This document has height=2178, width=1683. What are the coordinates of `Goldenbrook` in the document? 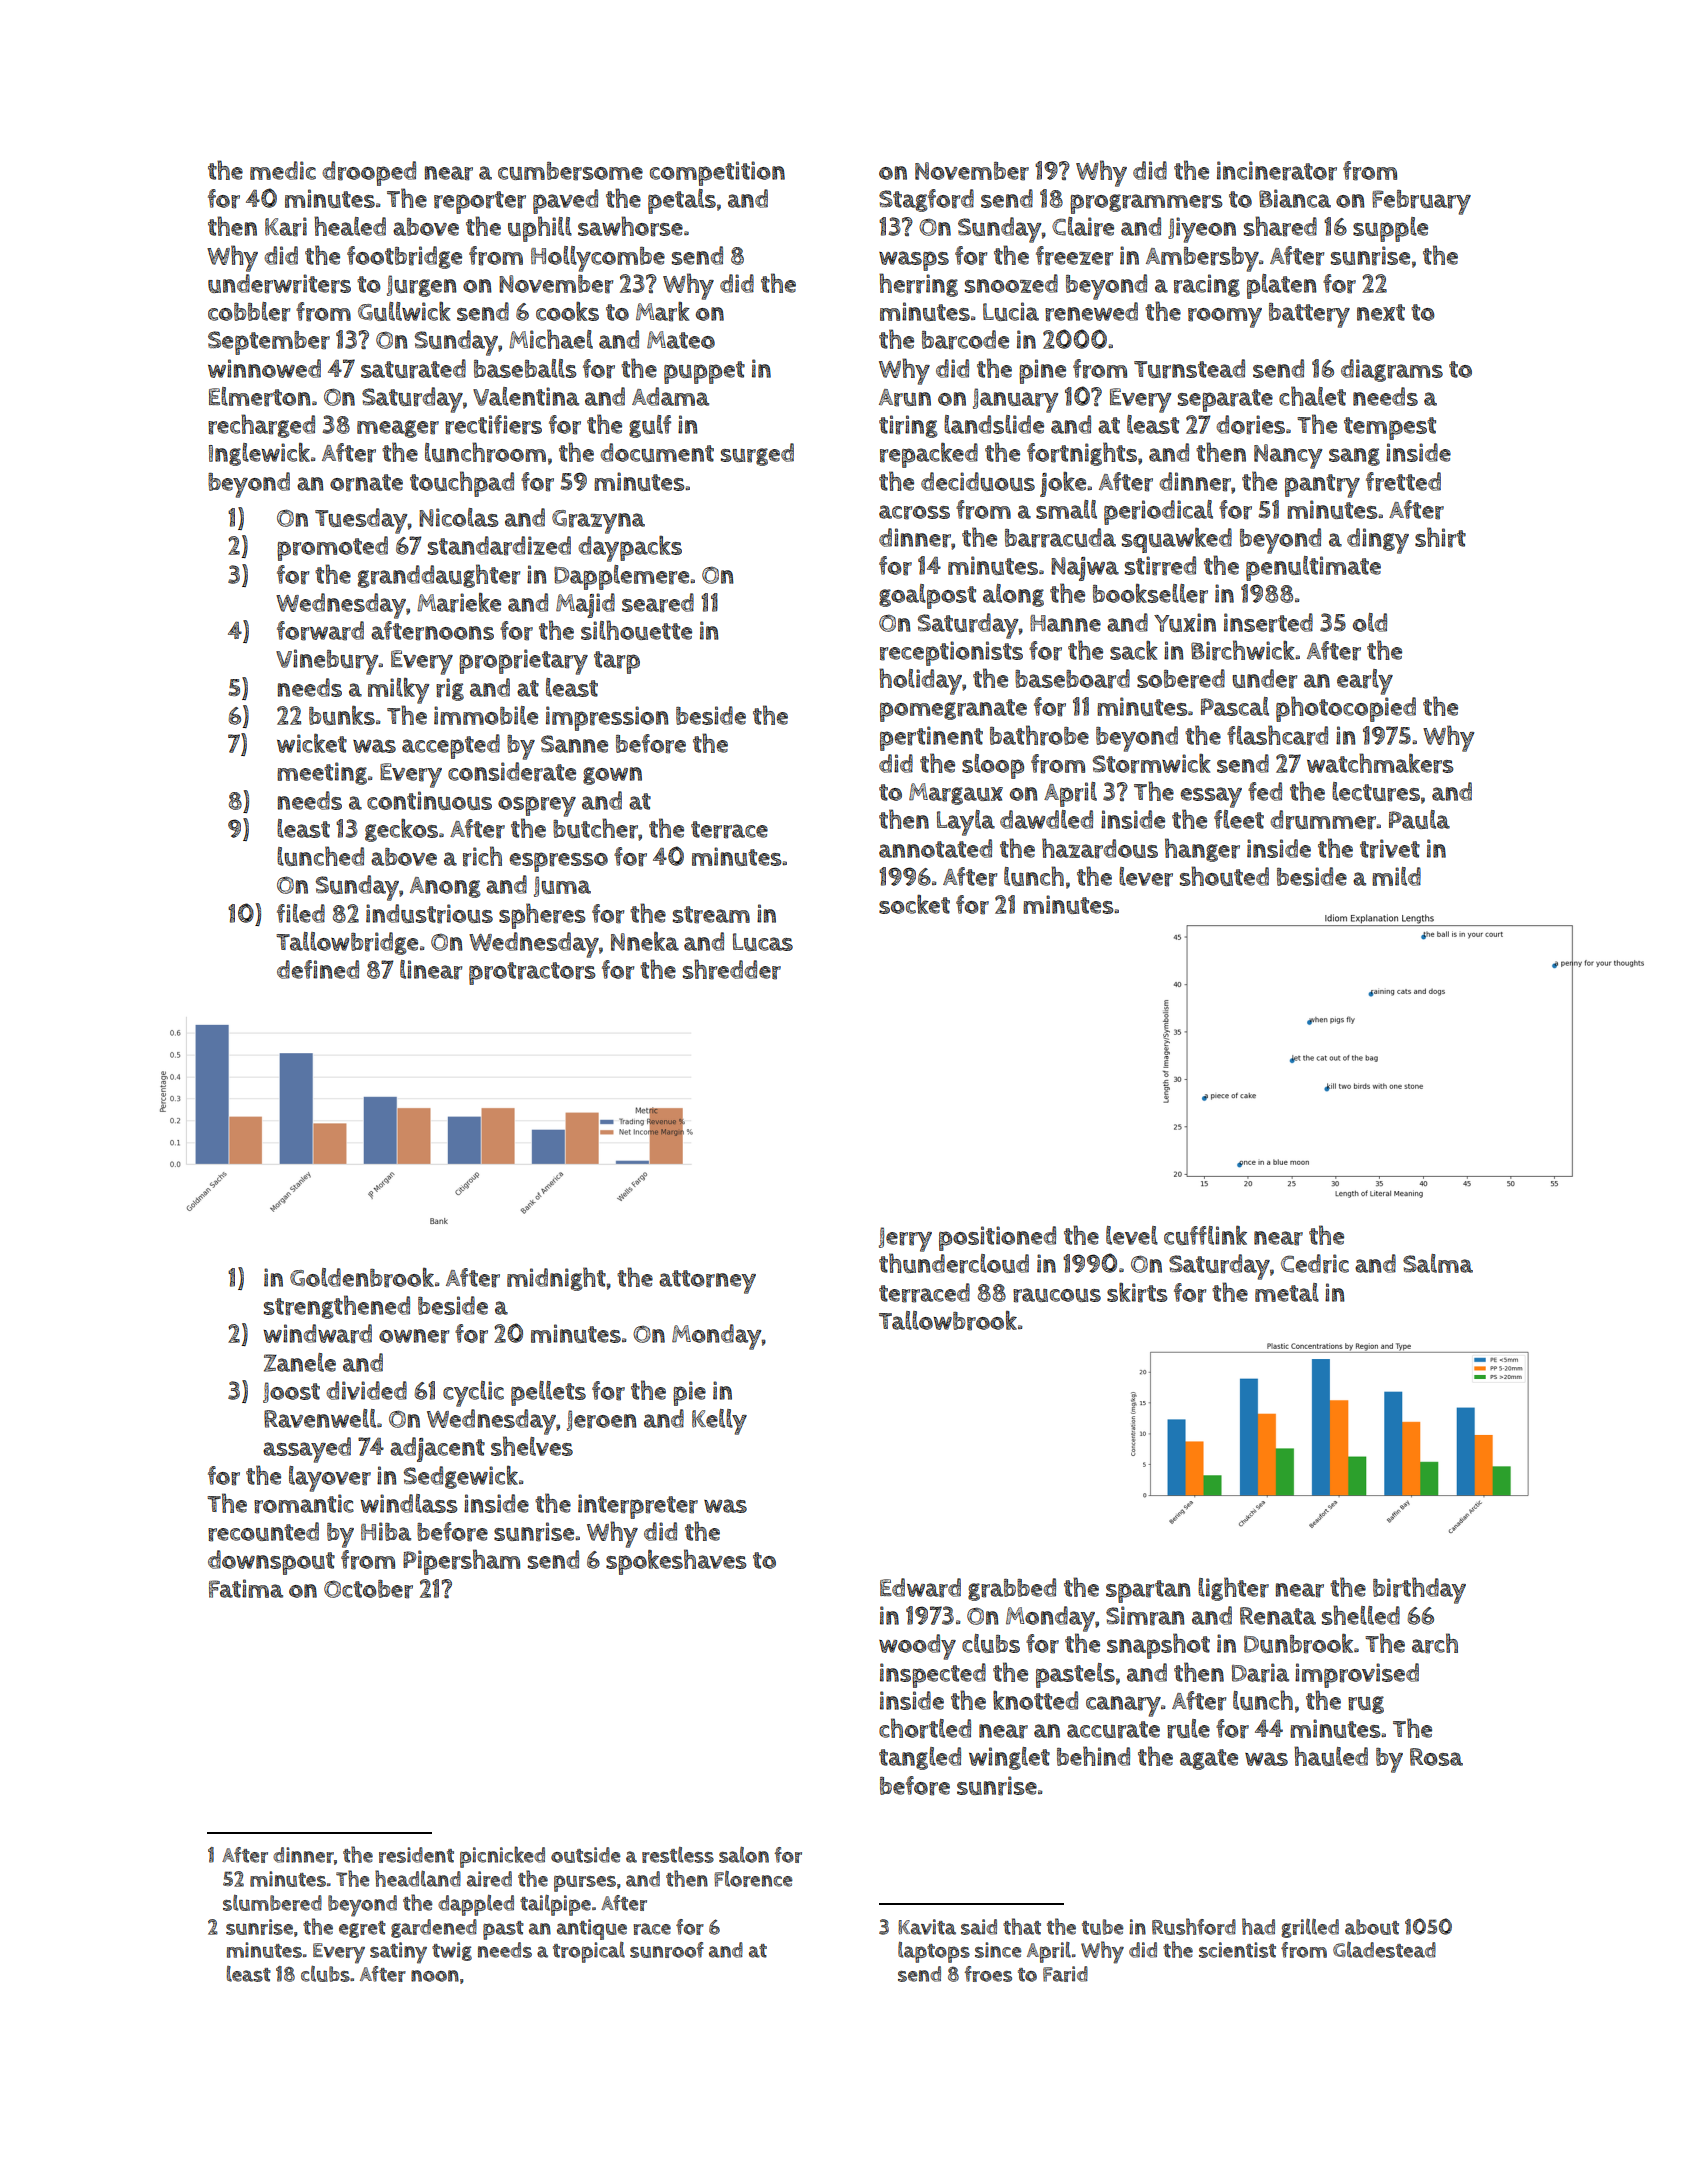 It's located at (362, 1278).
